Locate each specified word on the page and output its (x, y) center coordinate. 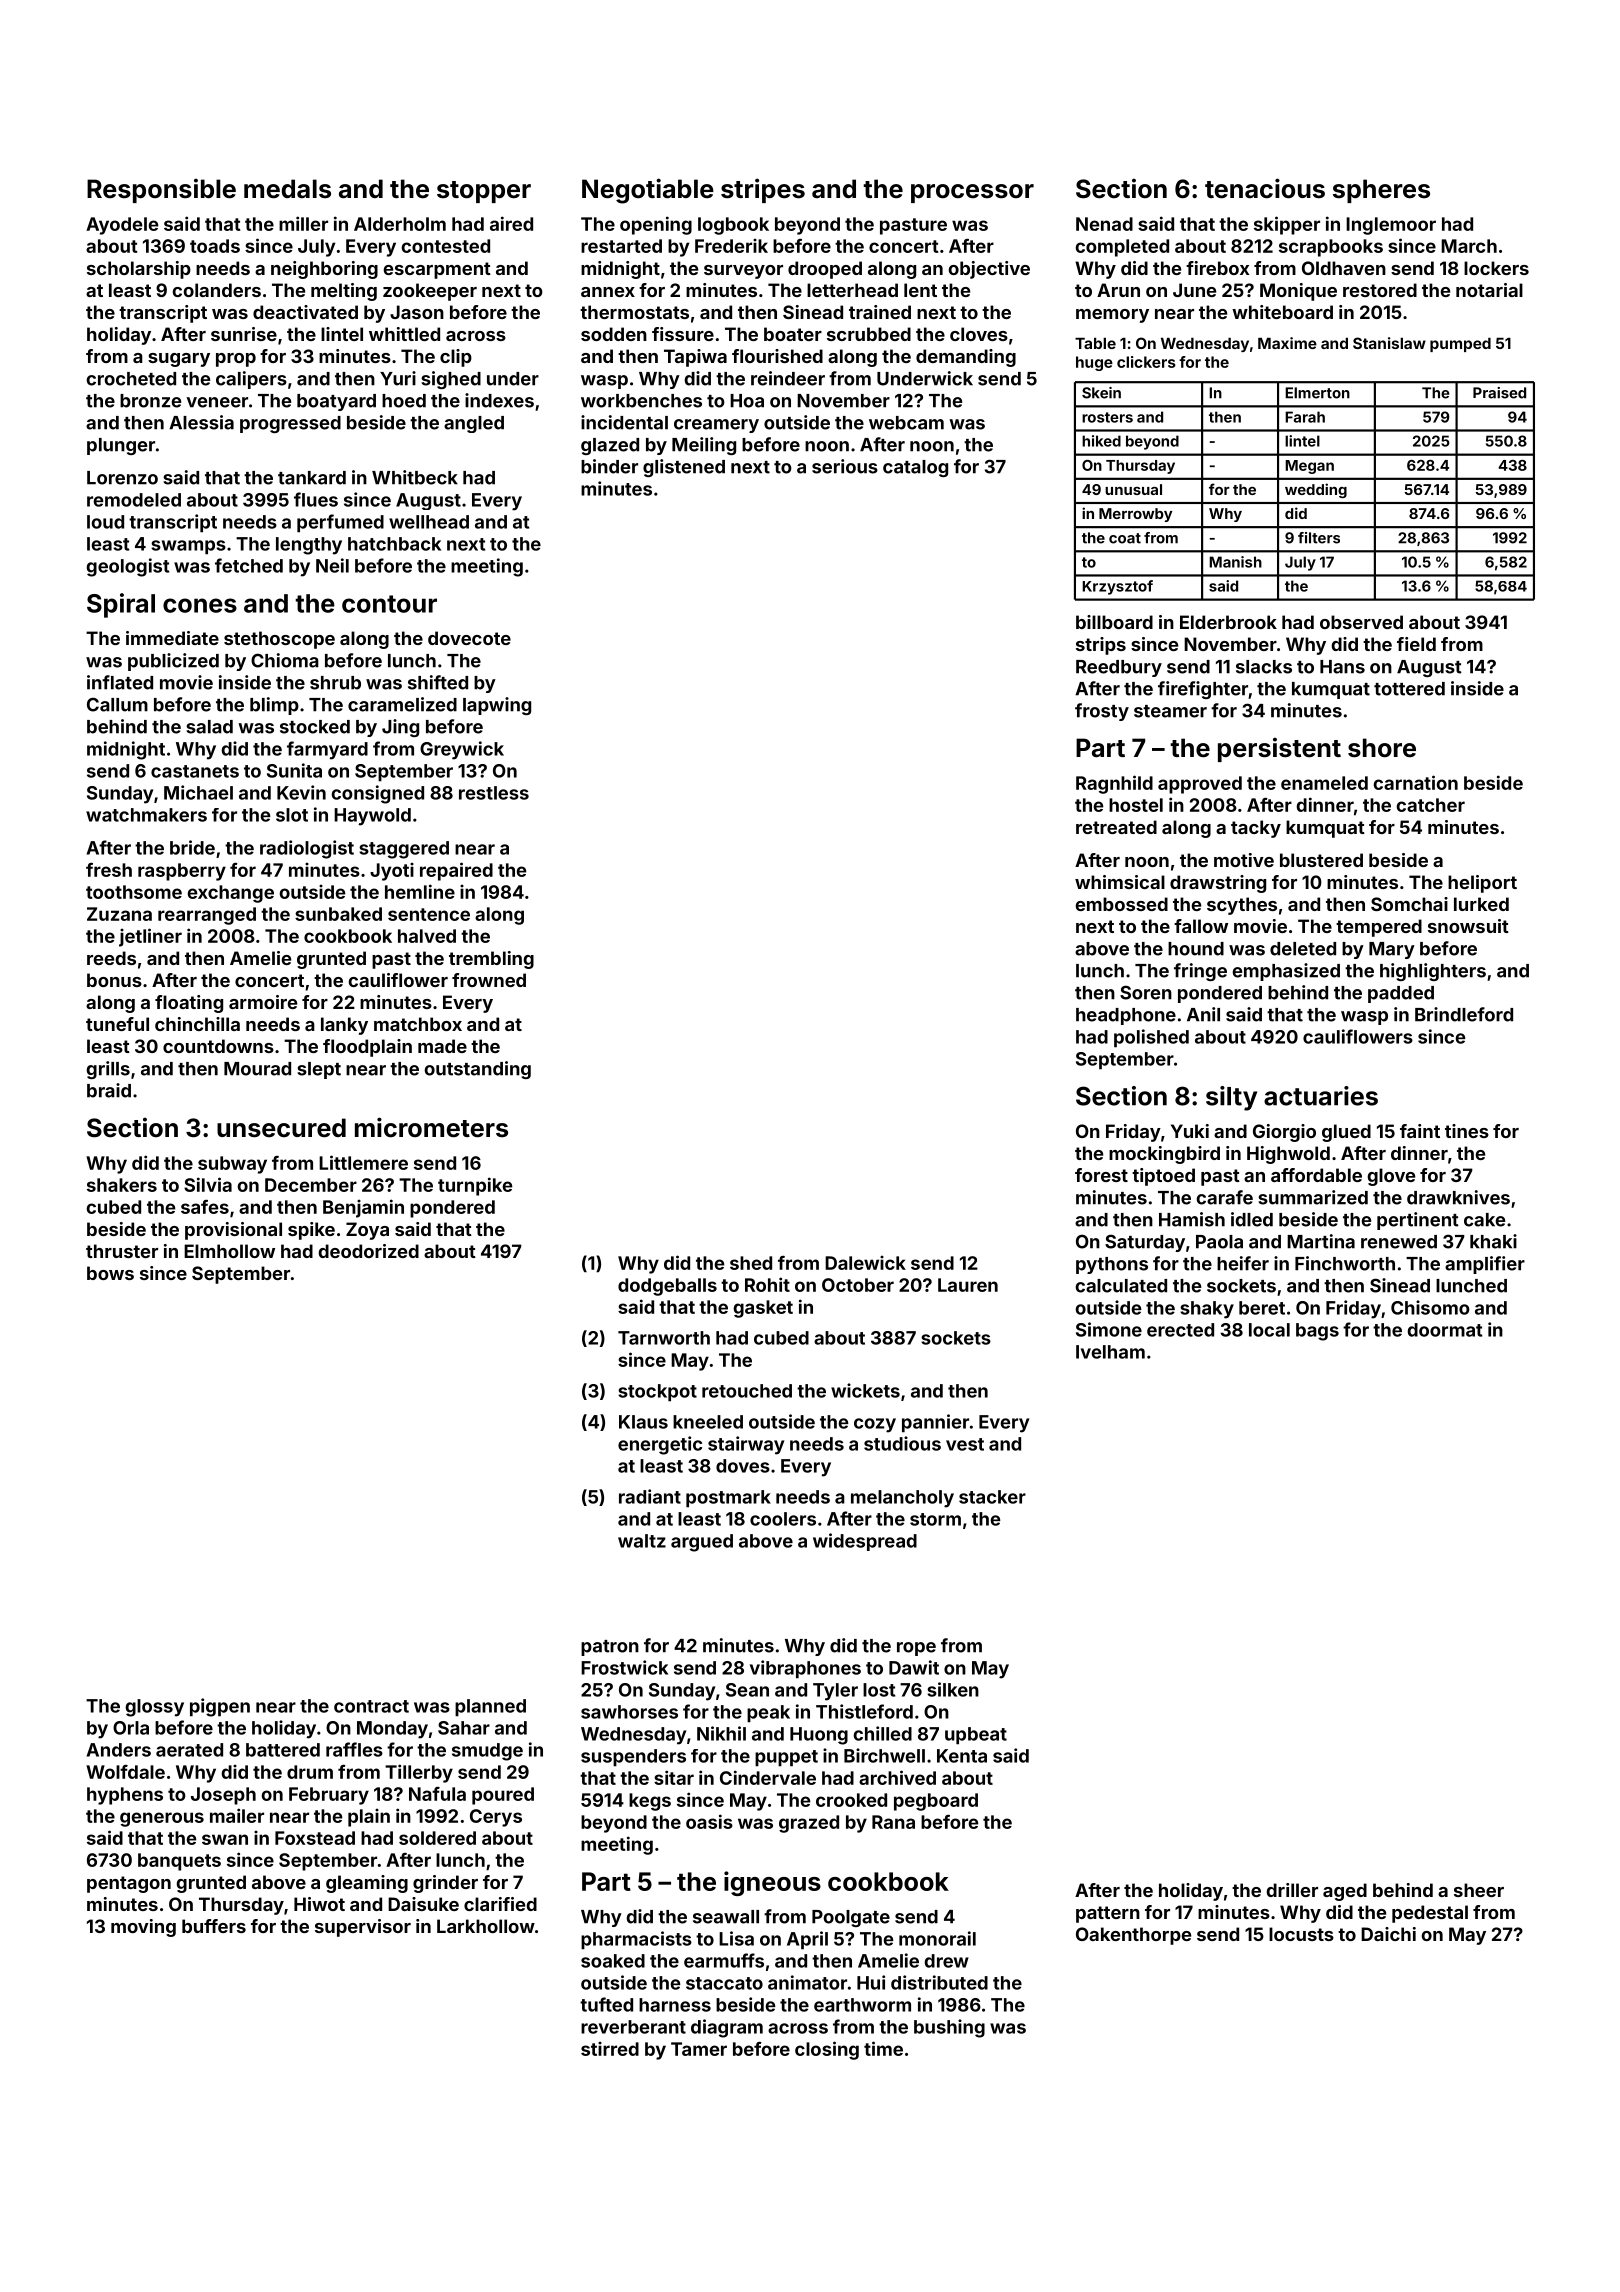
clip (456, 358)
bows (110, 1273)
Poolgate (851, 1918)
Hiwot (319, 1904)
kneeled (708, 1422)
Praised (1499, 393)
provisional (233, 1231)
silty (1231, 1098)
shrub (335, 683)
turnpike (475, 1186)
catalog (915, 468)
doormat (1444, 1330)
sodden (614, 334)
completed (1122, 248)
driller (1292, 1890)
